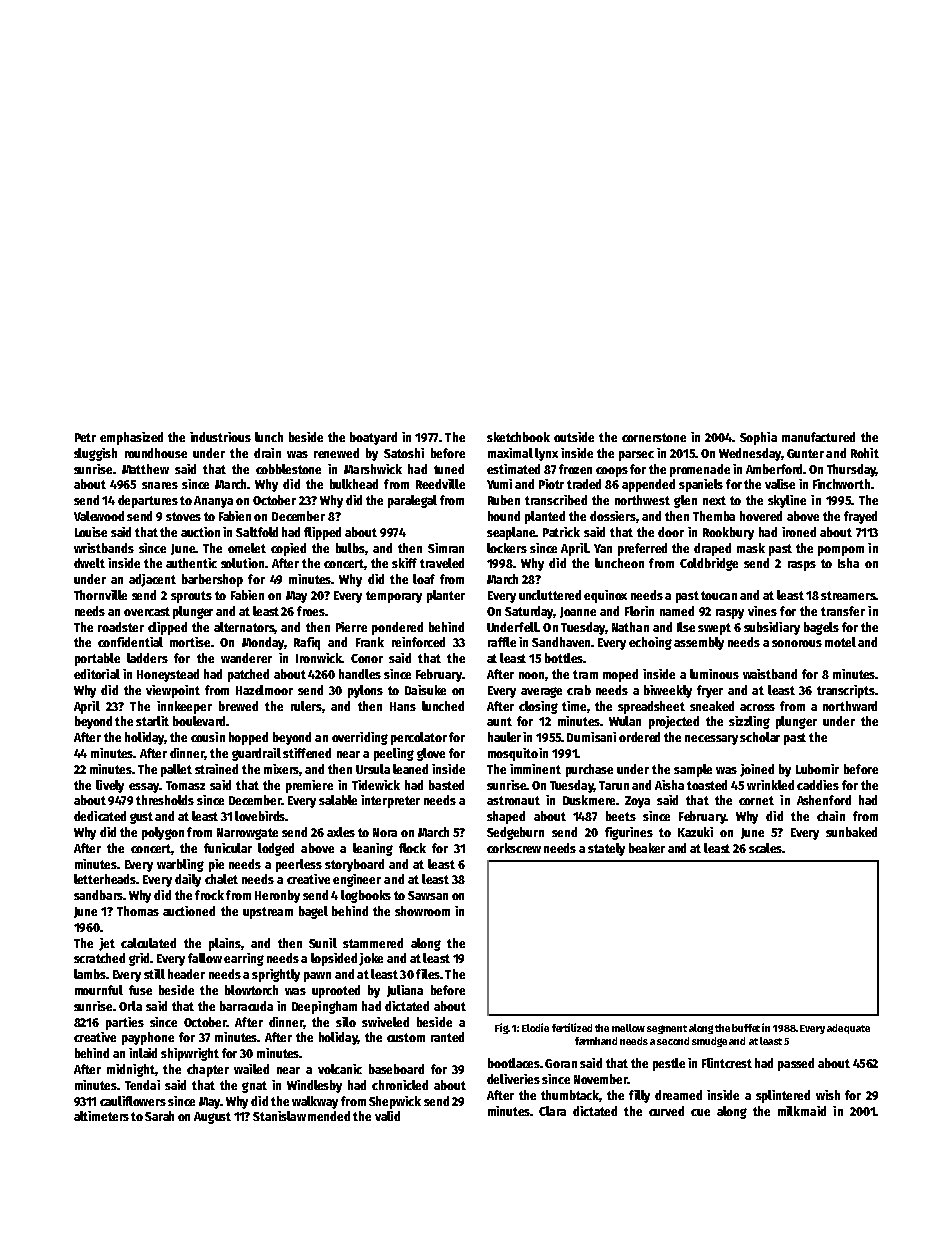  What do you see at coordinates (159, 1116) in the screenshot?
I see `Sarah` at bounding box center [159, 1116].
